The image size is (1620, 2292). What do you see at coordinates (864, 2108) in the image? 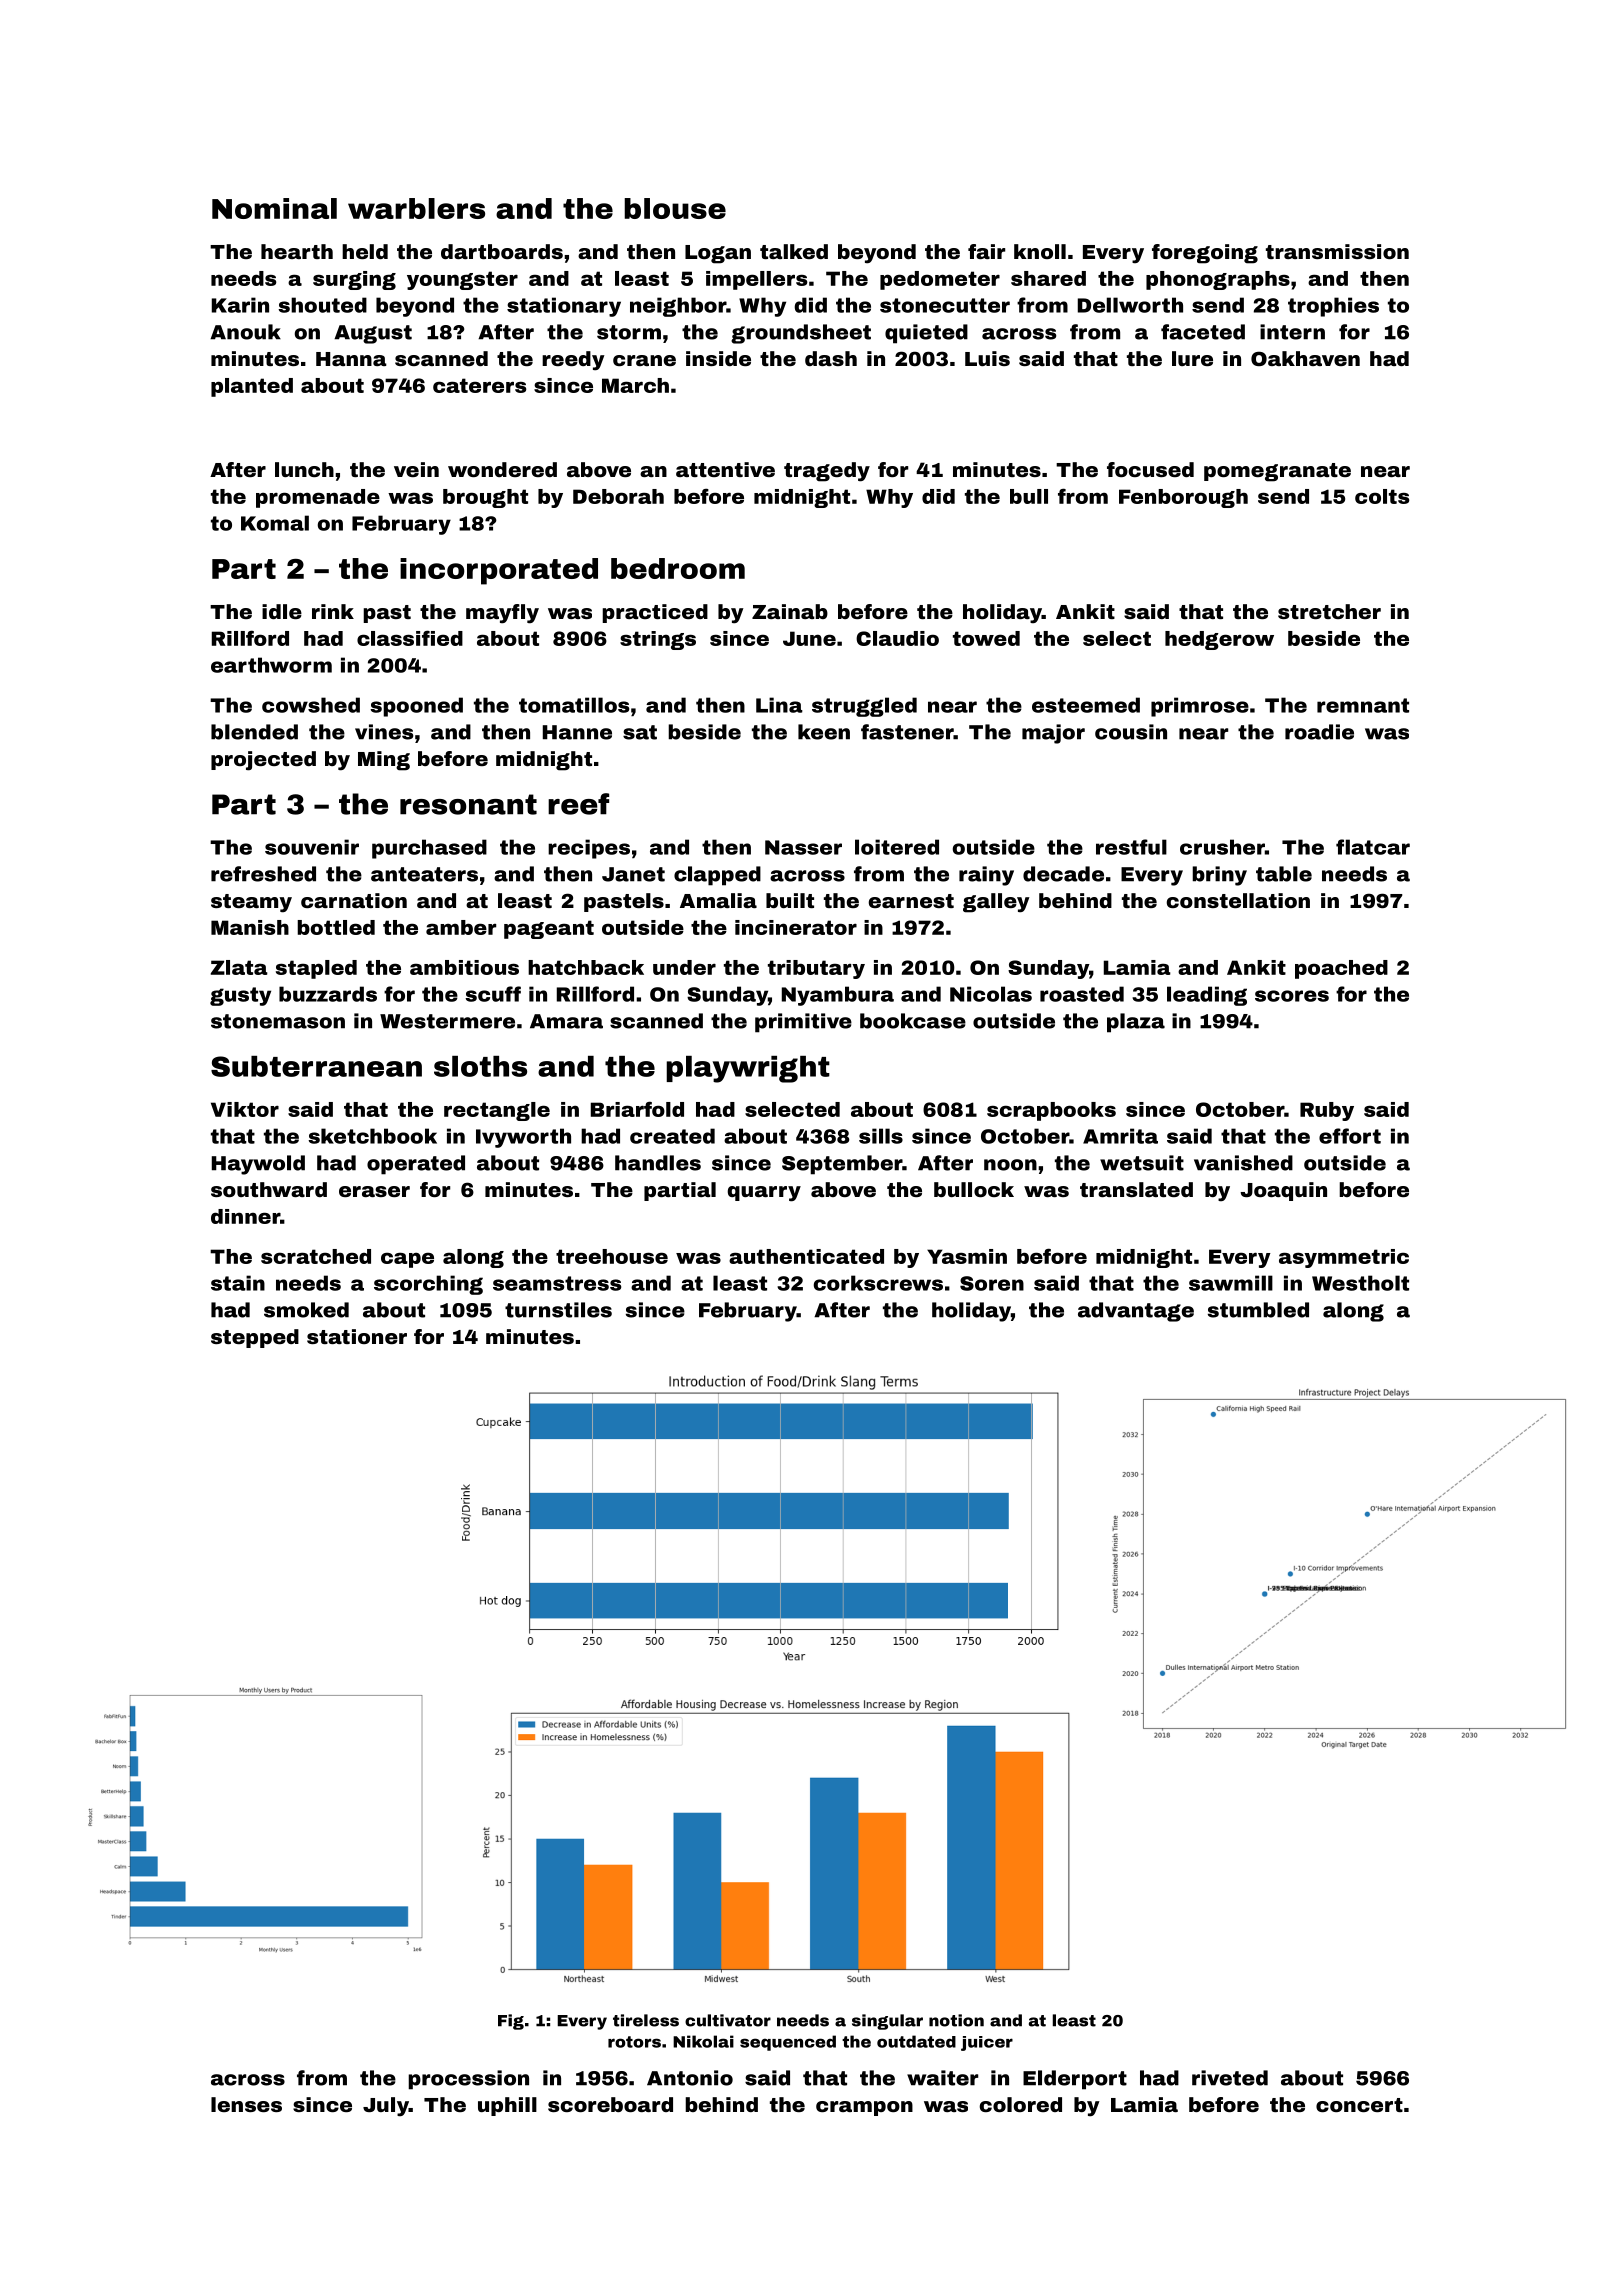
I see `crampon` at bounding box center [864, 2108].
